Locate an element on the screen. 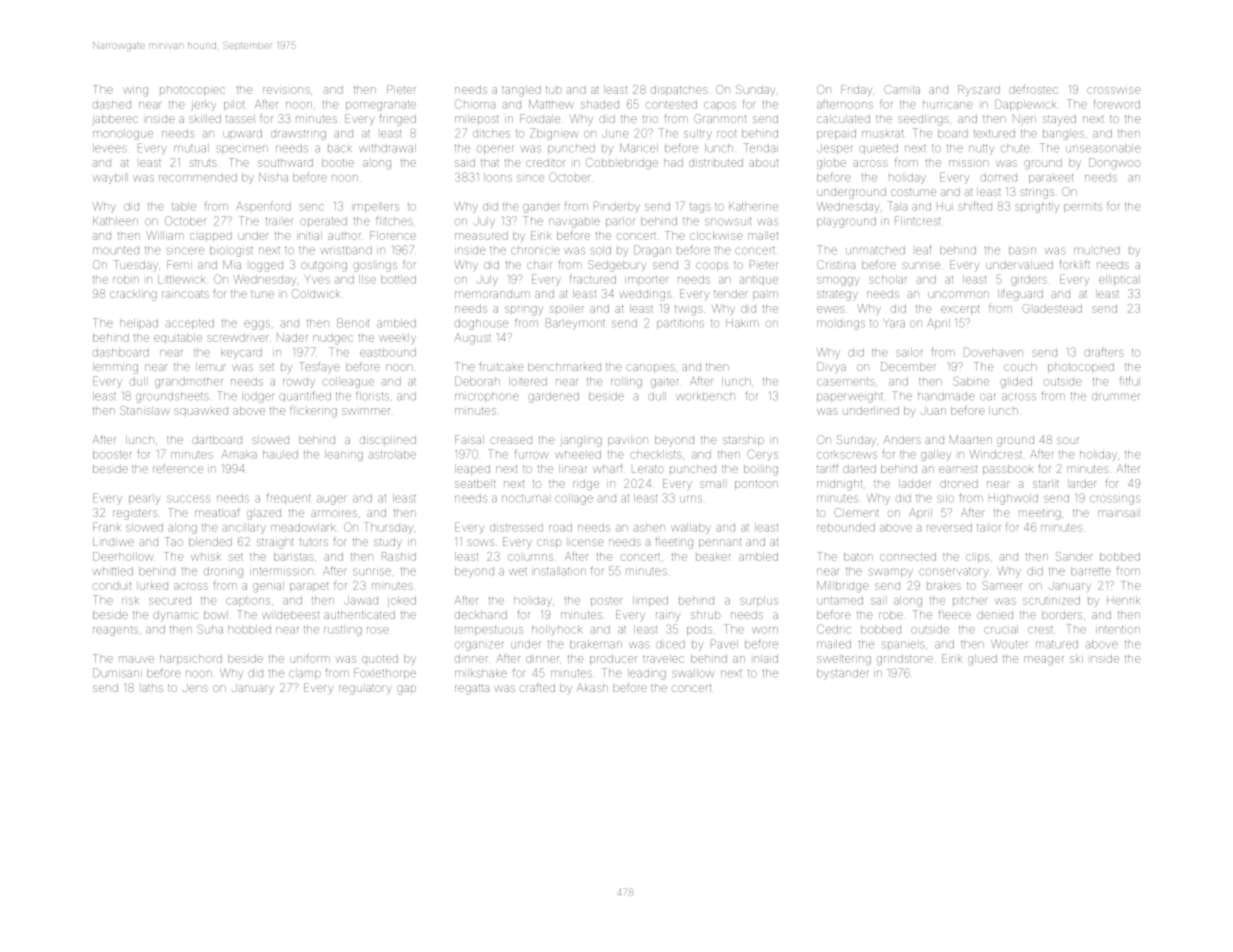 This screenshot has width=1233, height=952. defrosted is located at coordinates (1033, 89).
